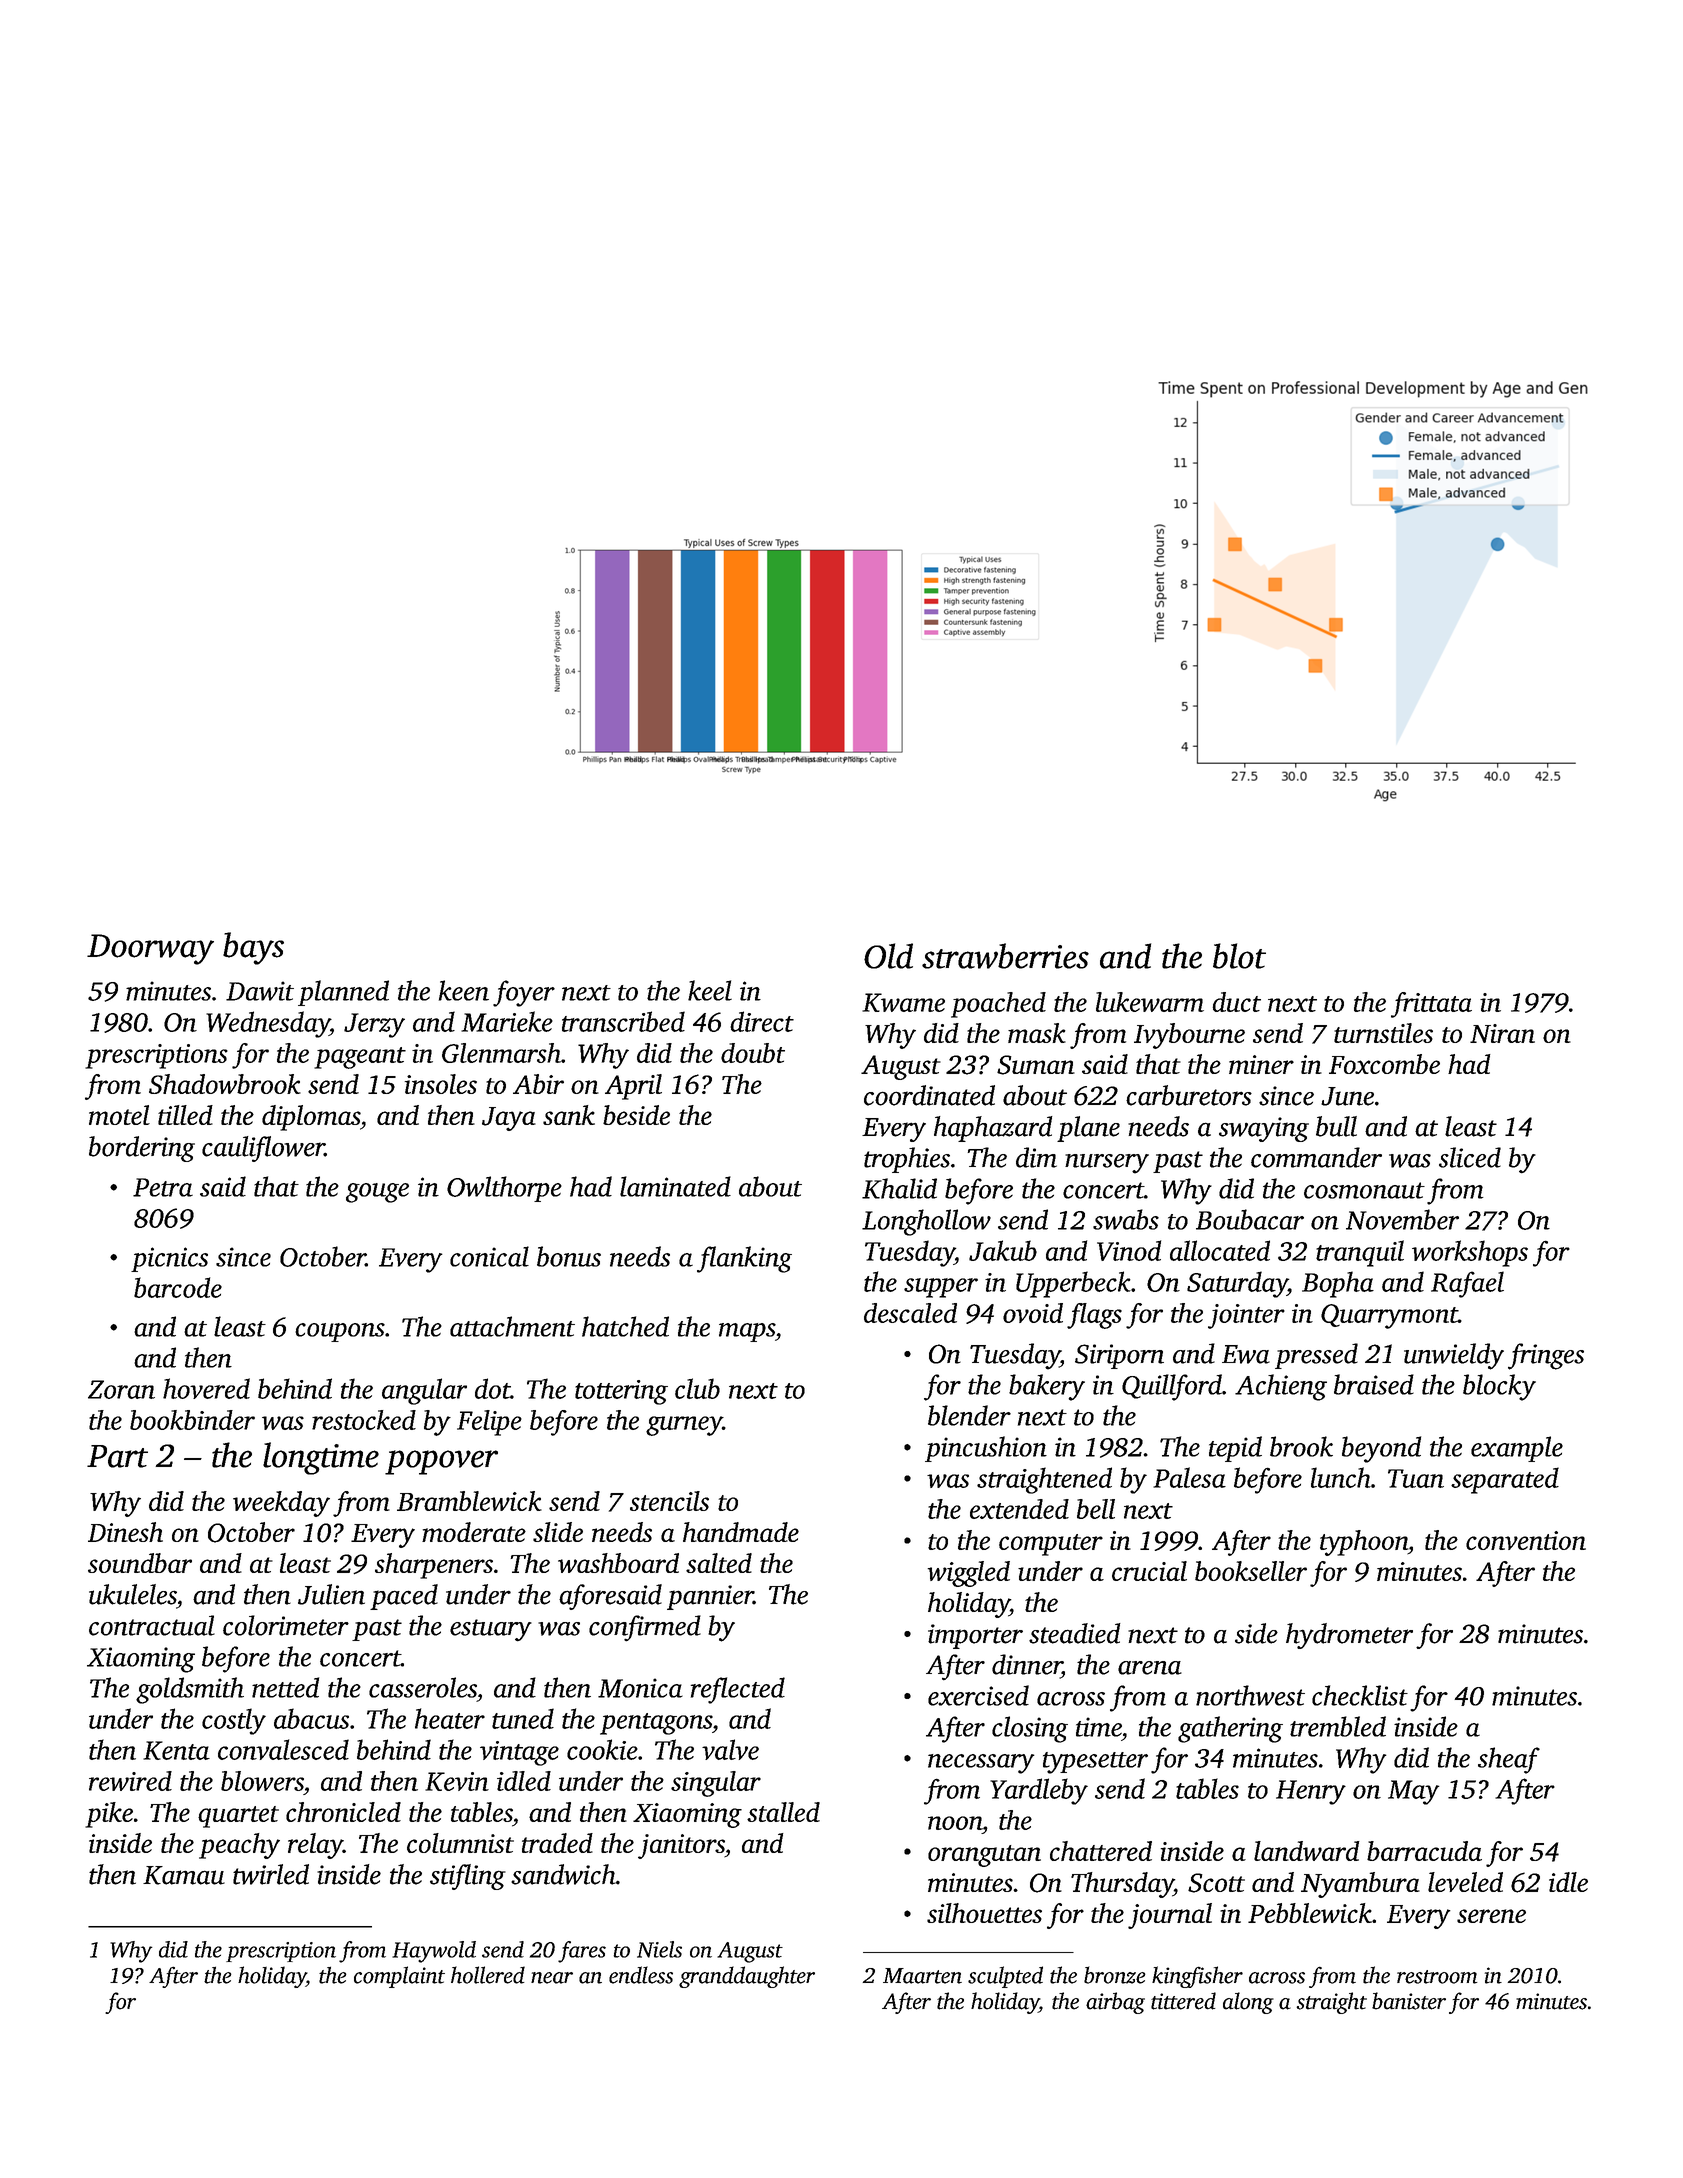 The height and width of the image is (2178, 1683). I want to click on cosmonaut, so click(1364, 1190).
